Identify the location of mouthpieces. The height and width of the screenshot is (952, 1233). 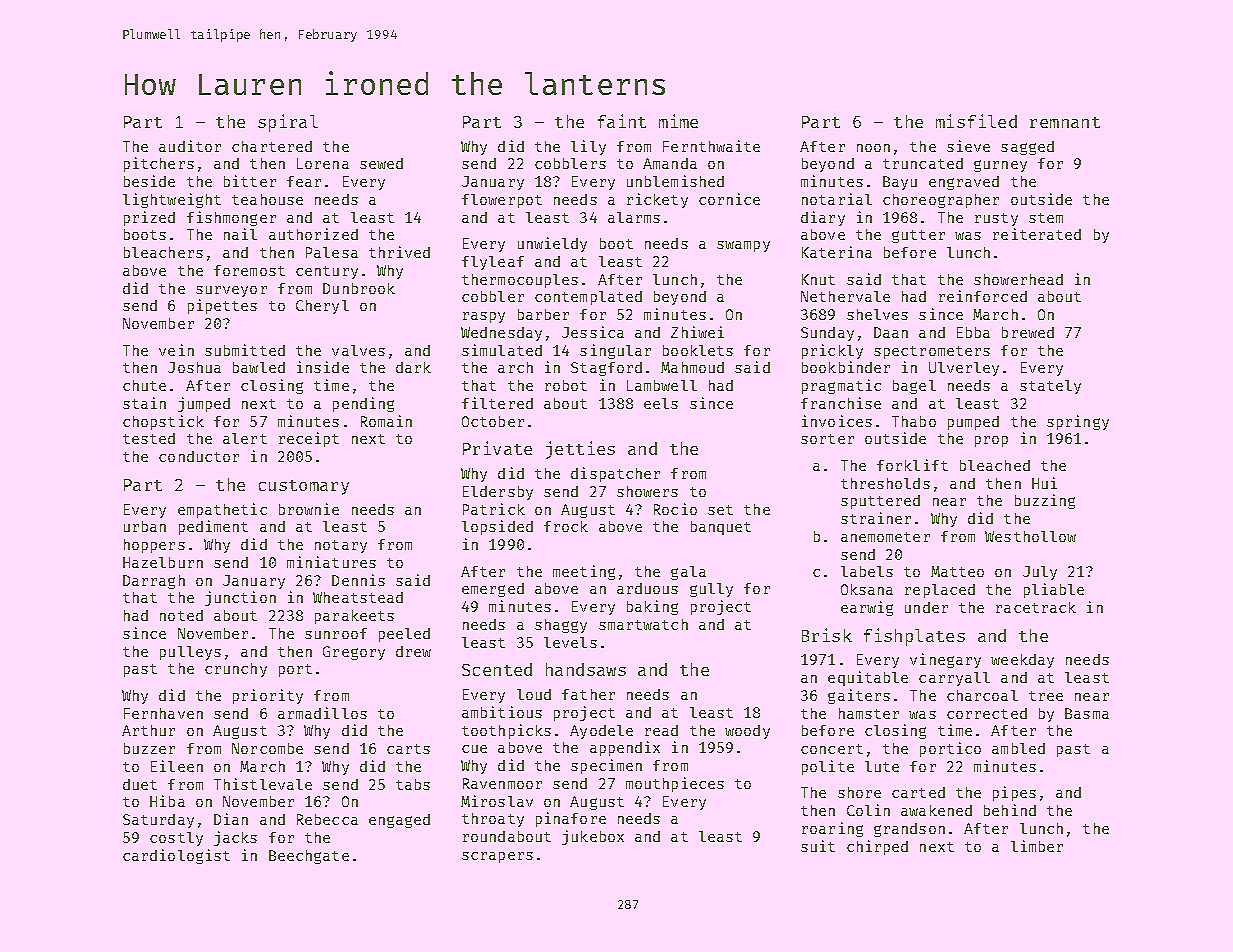
(675, 784).
